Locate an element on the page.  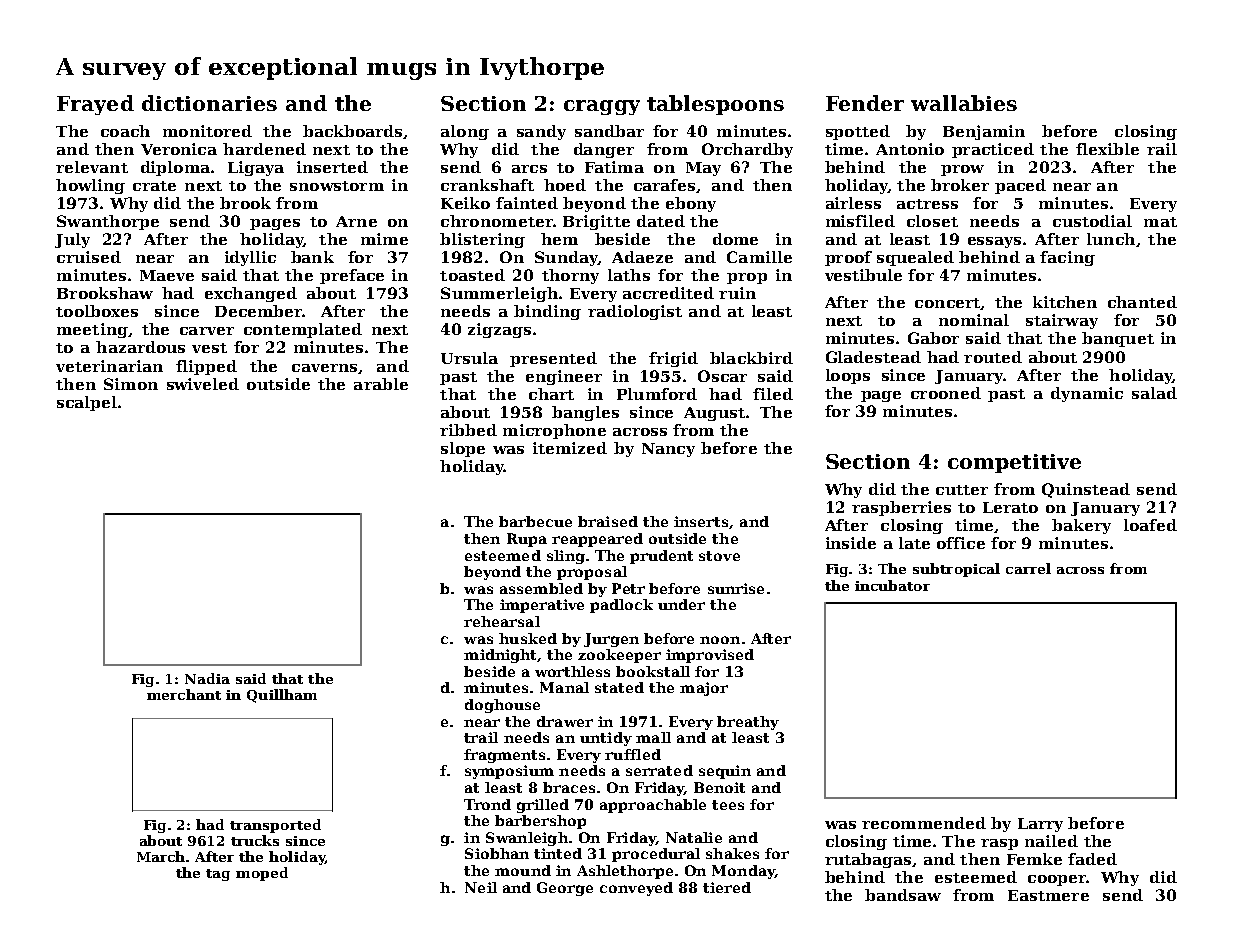
March is located at coordinates (161, 856).
